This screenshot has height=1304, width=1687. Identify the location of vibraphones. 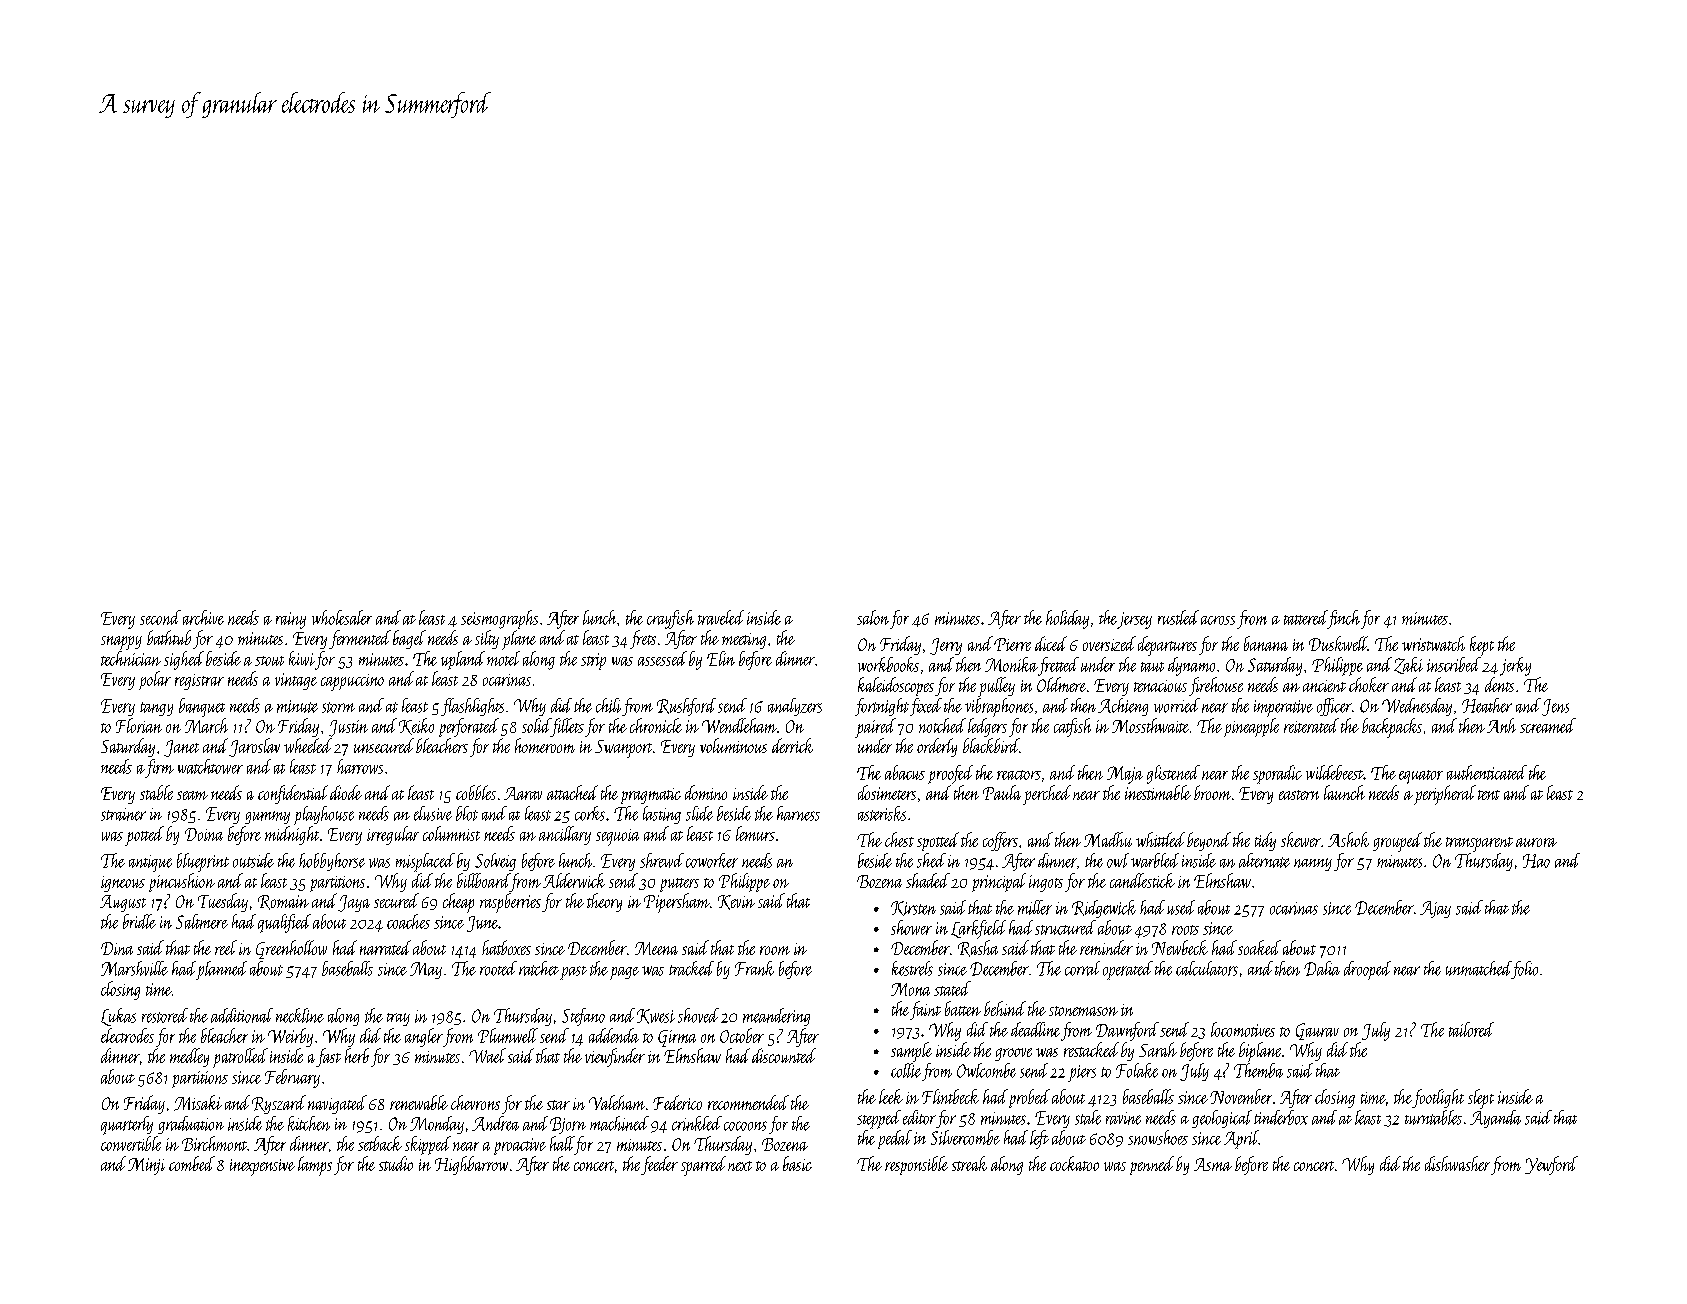
(999, 707).
